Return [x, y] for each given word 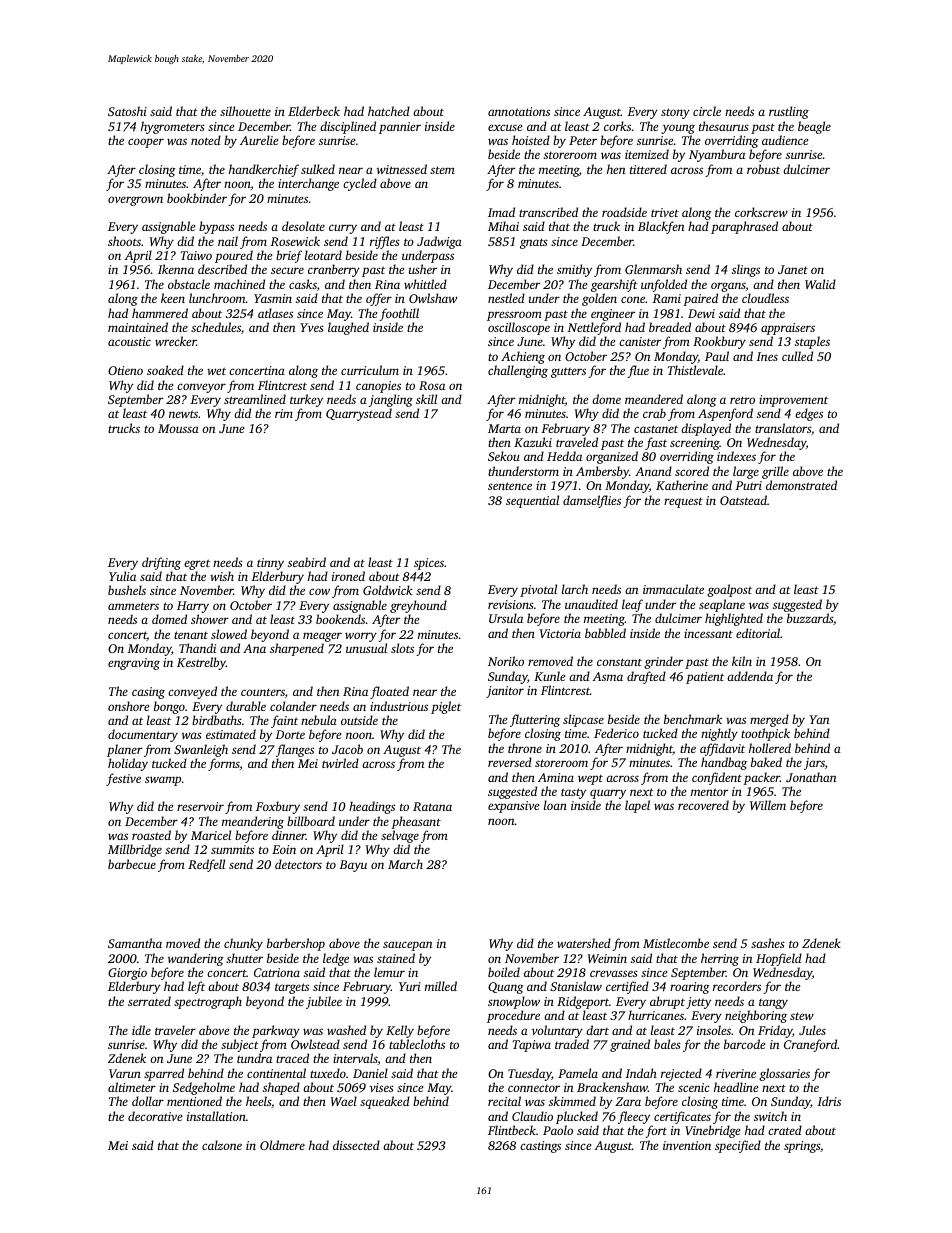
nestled [506, 298]
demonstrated [801, 485]
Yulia [122, 576]
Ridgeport [583, 1002]
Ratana [432, 806]
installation [216, 1116]
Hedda [564, 456]
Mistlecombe [676, 943]
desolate [303, 226]
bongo [169, 707]
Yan [819, 719]
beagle [814, 127]
